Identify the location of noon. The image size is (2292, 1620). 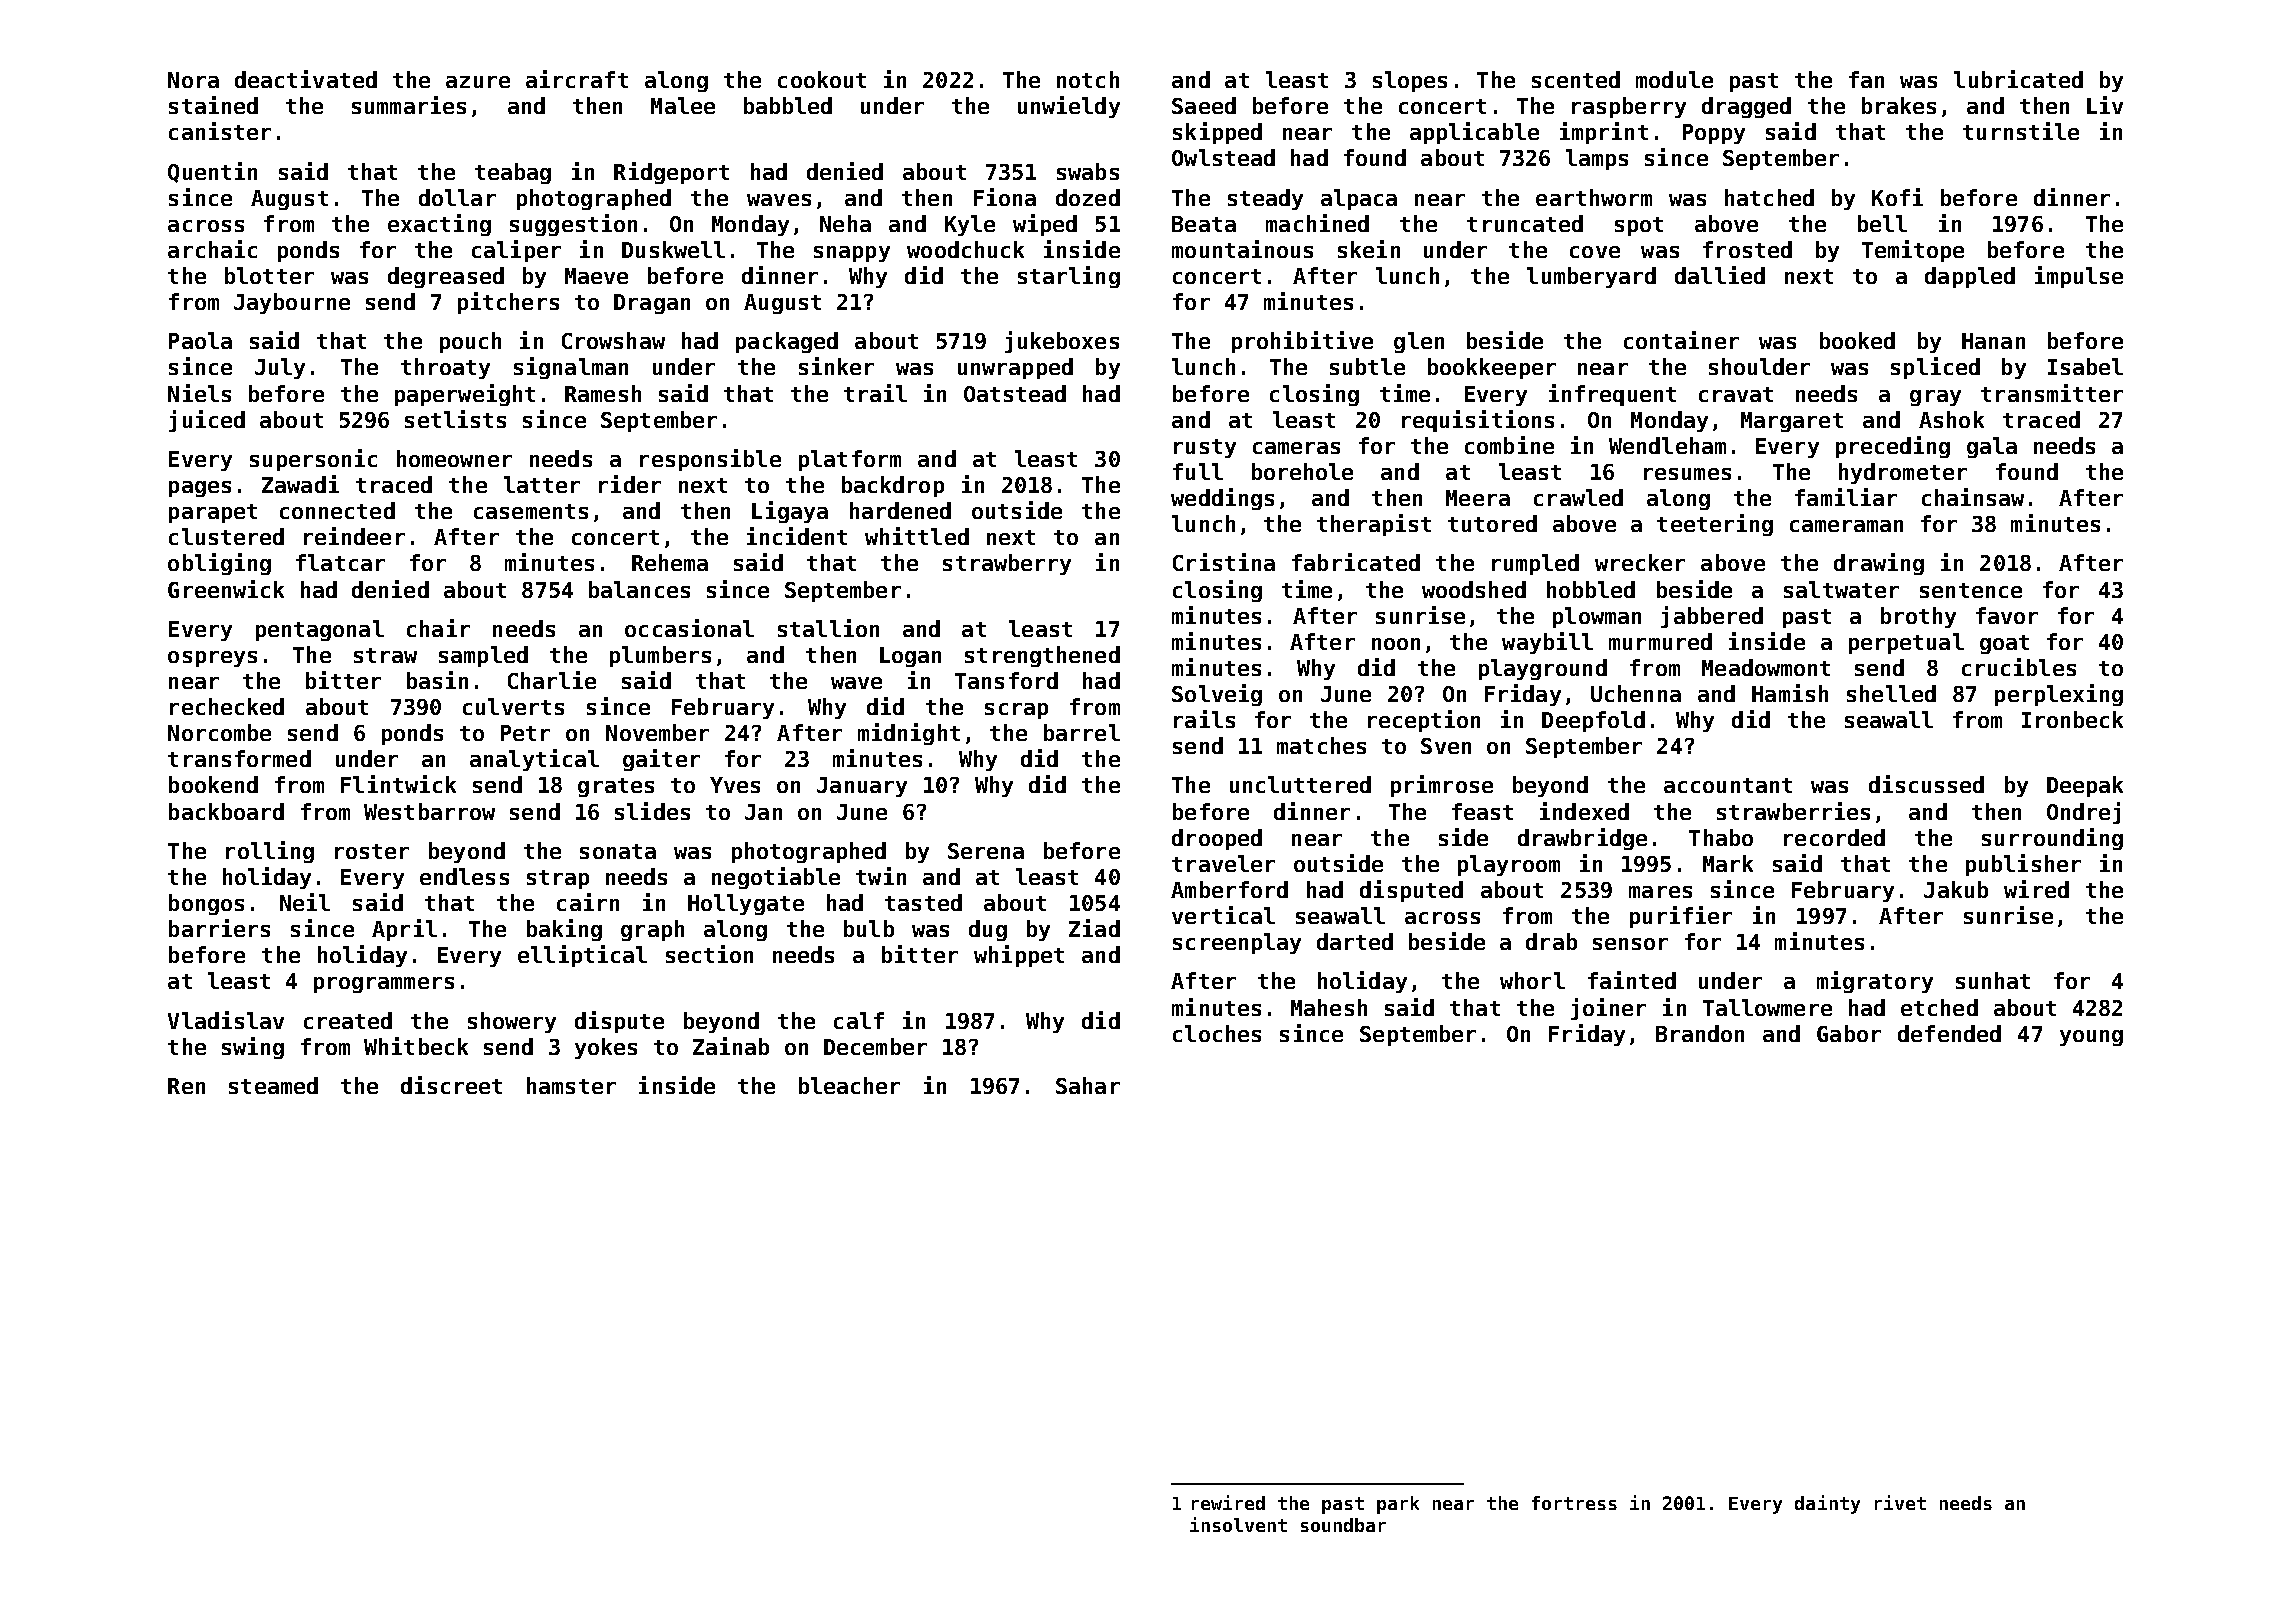
(1396, 644).
